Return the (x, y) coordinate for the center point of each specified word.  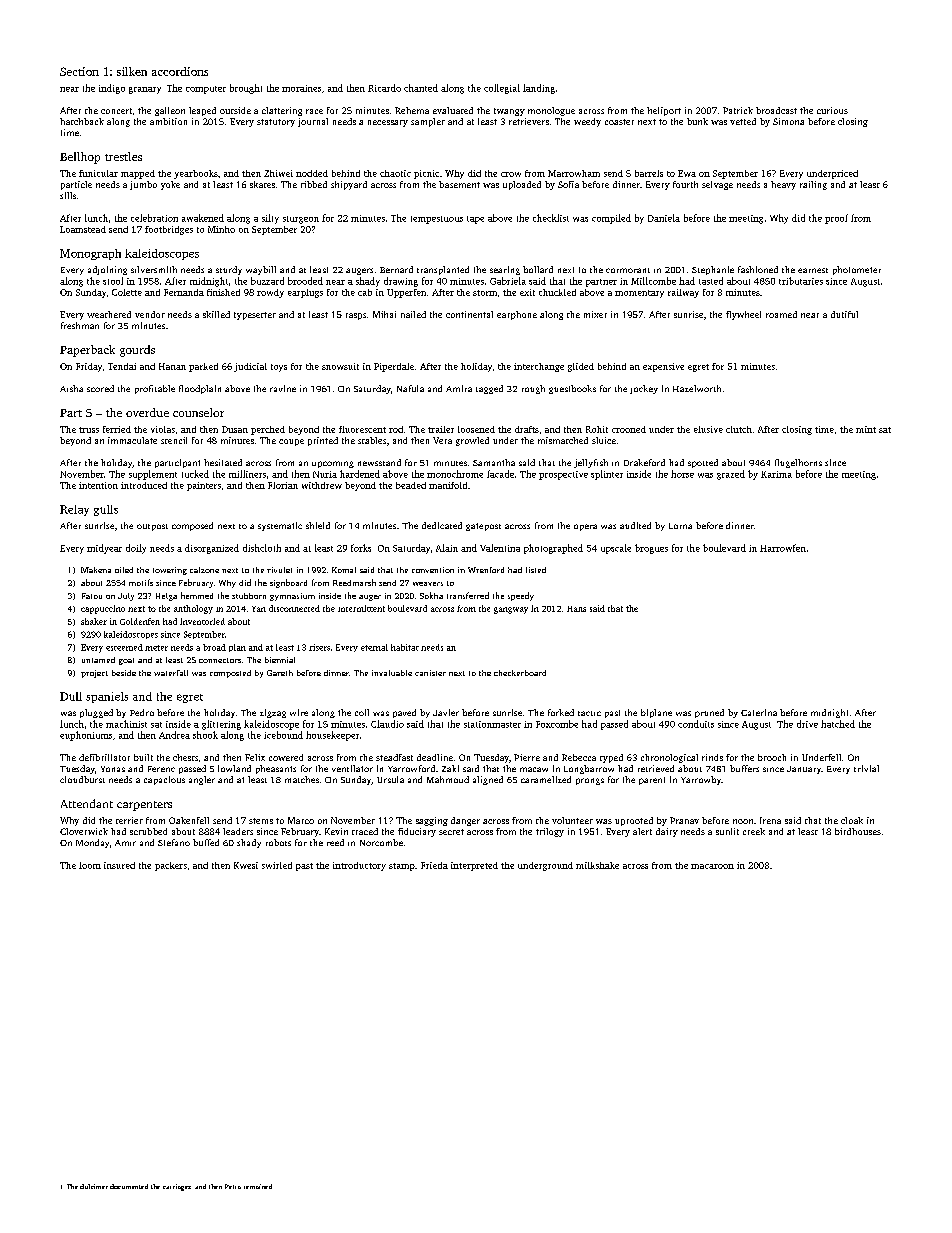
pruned (709, 713)
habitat (405, 647)
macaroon (712, 866)
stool (113, 281)
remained (258, 1186)
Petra (233, 1186)
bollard (538, 269)
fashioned (758, 269)
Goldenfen (140, 621)
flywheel (743, 315)
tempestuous (437, 220)
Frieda (434, 865)
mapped (138, 174)
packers (171, 866)
